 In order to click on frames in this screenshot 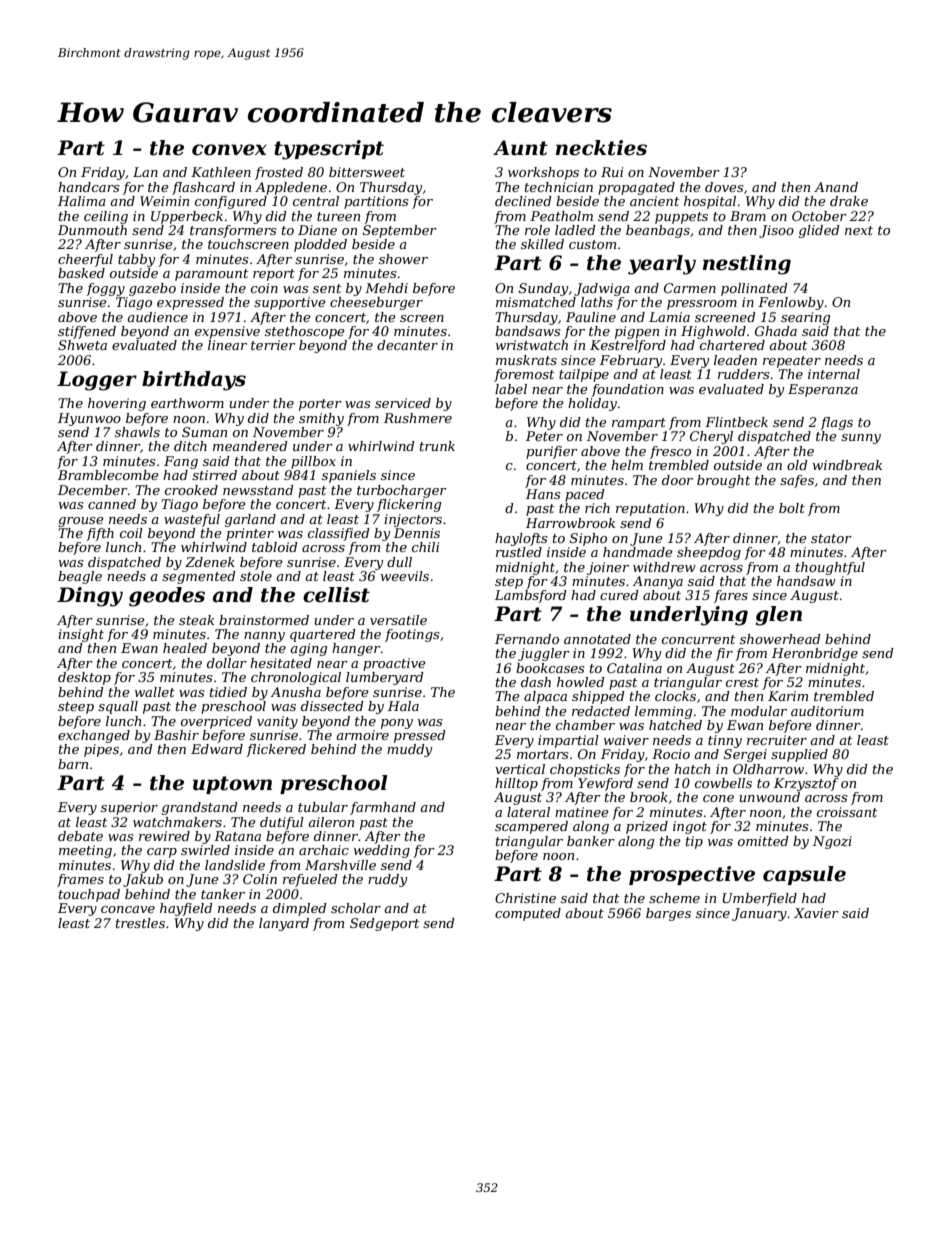, I will do `click(80, 880)`.
